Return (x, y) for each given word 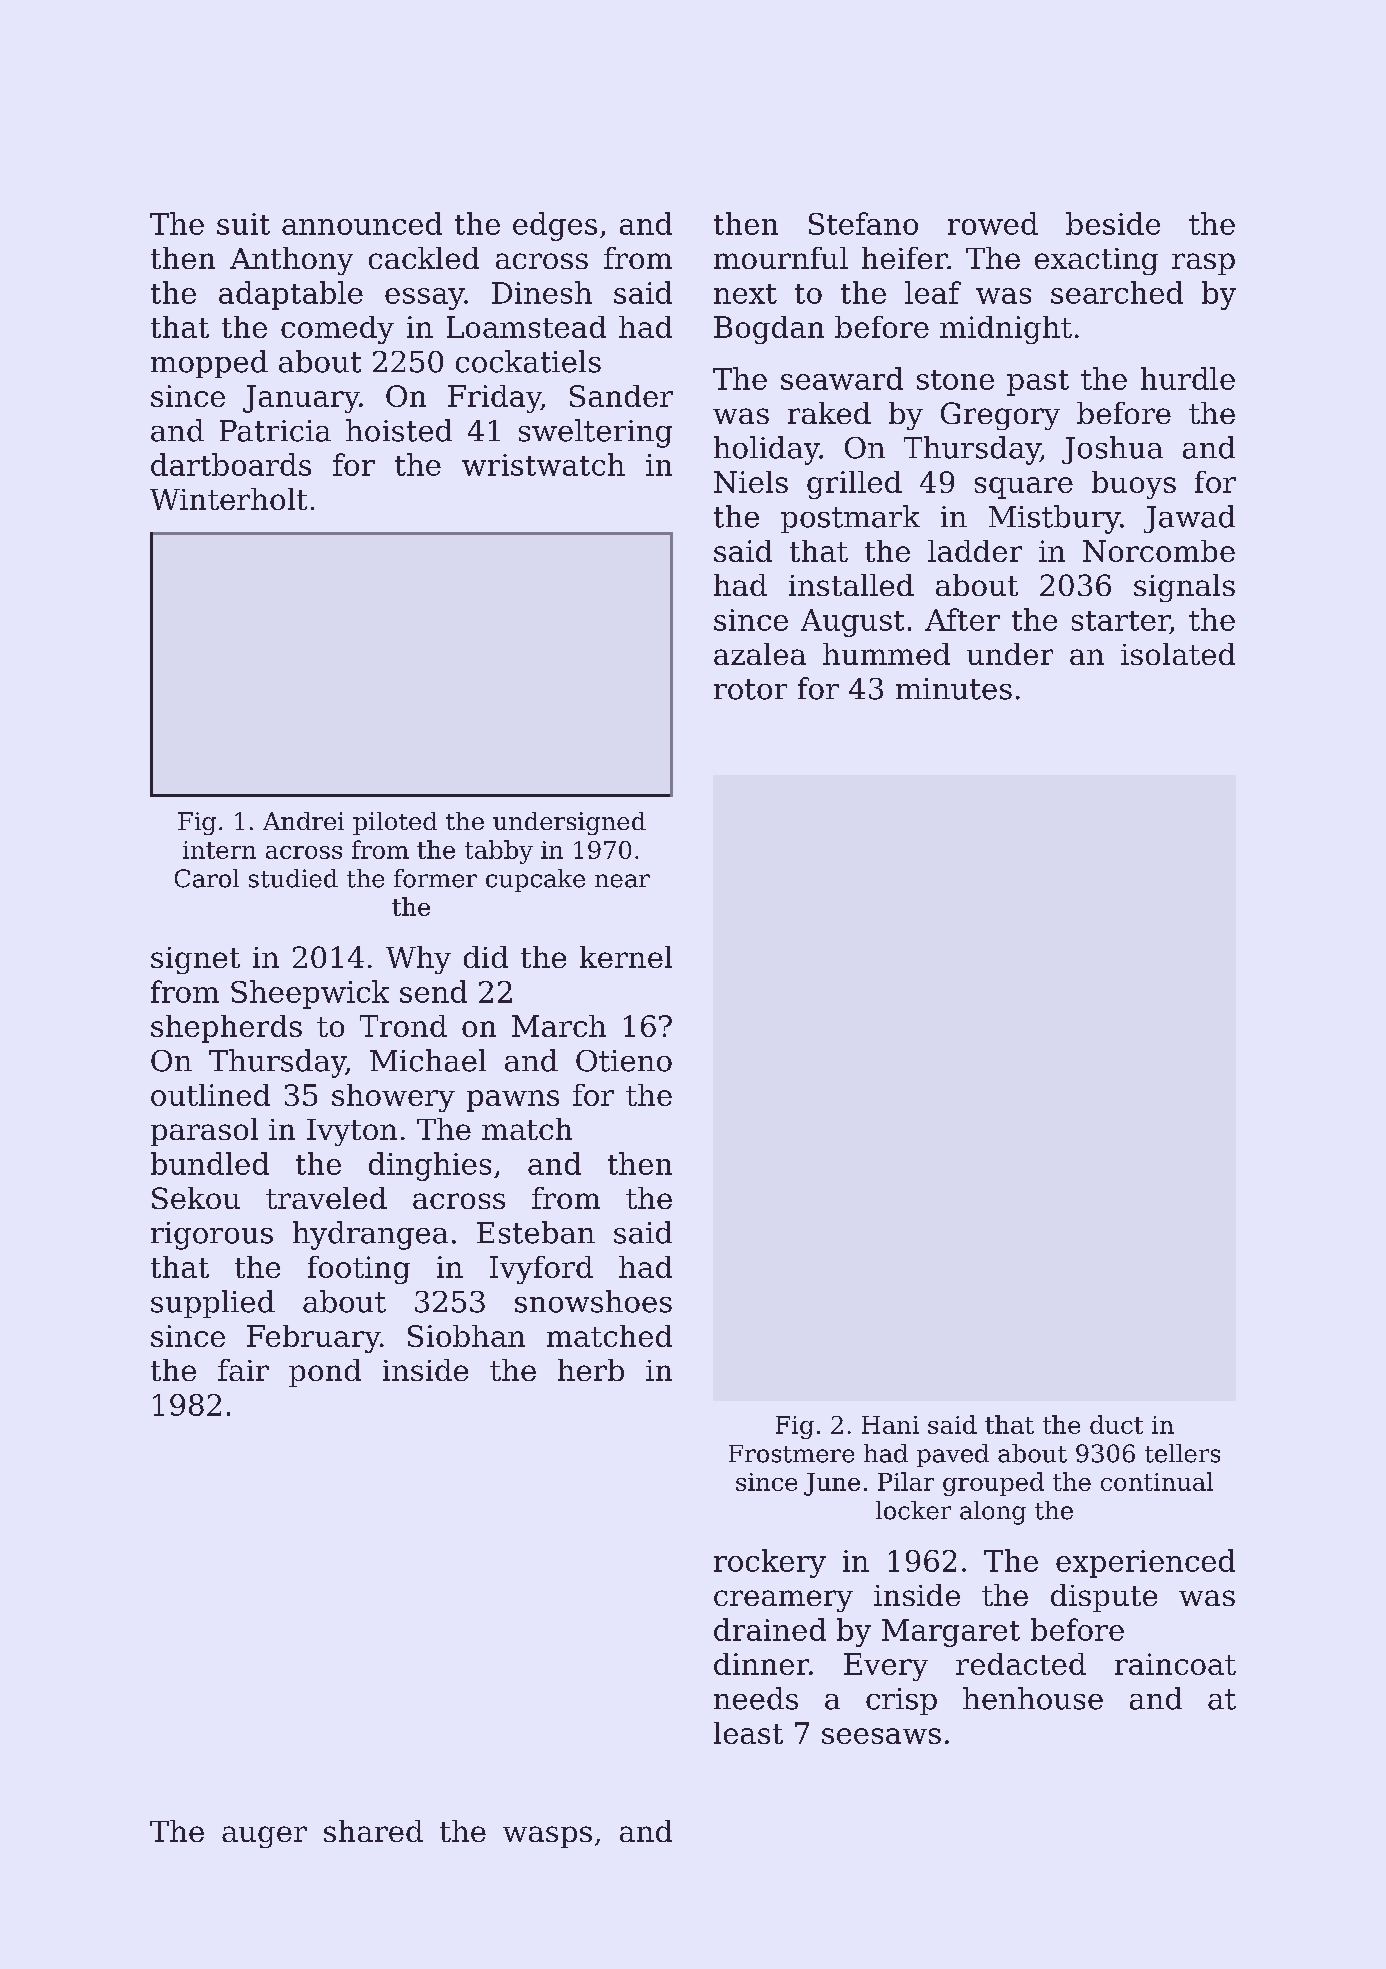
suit (243, 224)
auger (264, 1837)
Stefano (863, 223)
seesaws (881, 1736)
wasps (547, 1837)
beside (1113, 223)
